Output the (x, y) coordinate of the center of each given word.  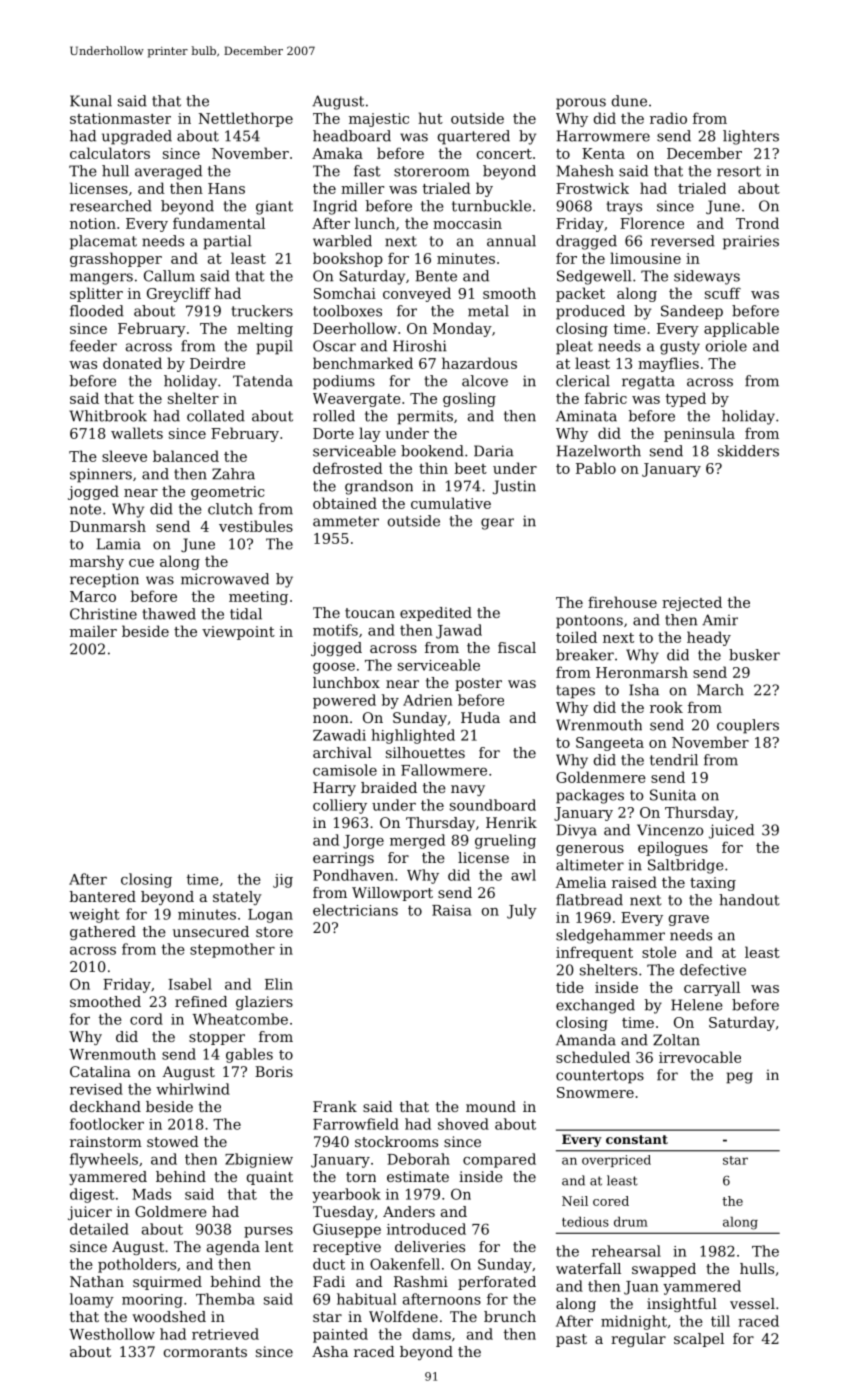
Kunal (91, 101)
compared (499, 1160)
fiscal (517, 647)
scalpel (699, 1340)
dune (629, 101)
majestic (379, 120)
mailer (93, 631)
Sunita (673, 795)
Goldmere (171, 1211)
